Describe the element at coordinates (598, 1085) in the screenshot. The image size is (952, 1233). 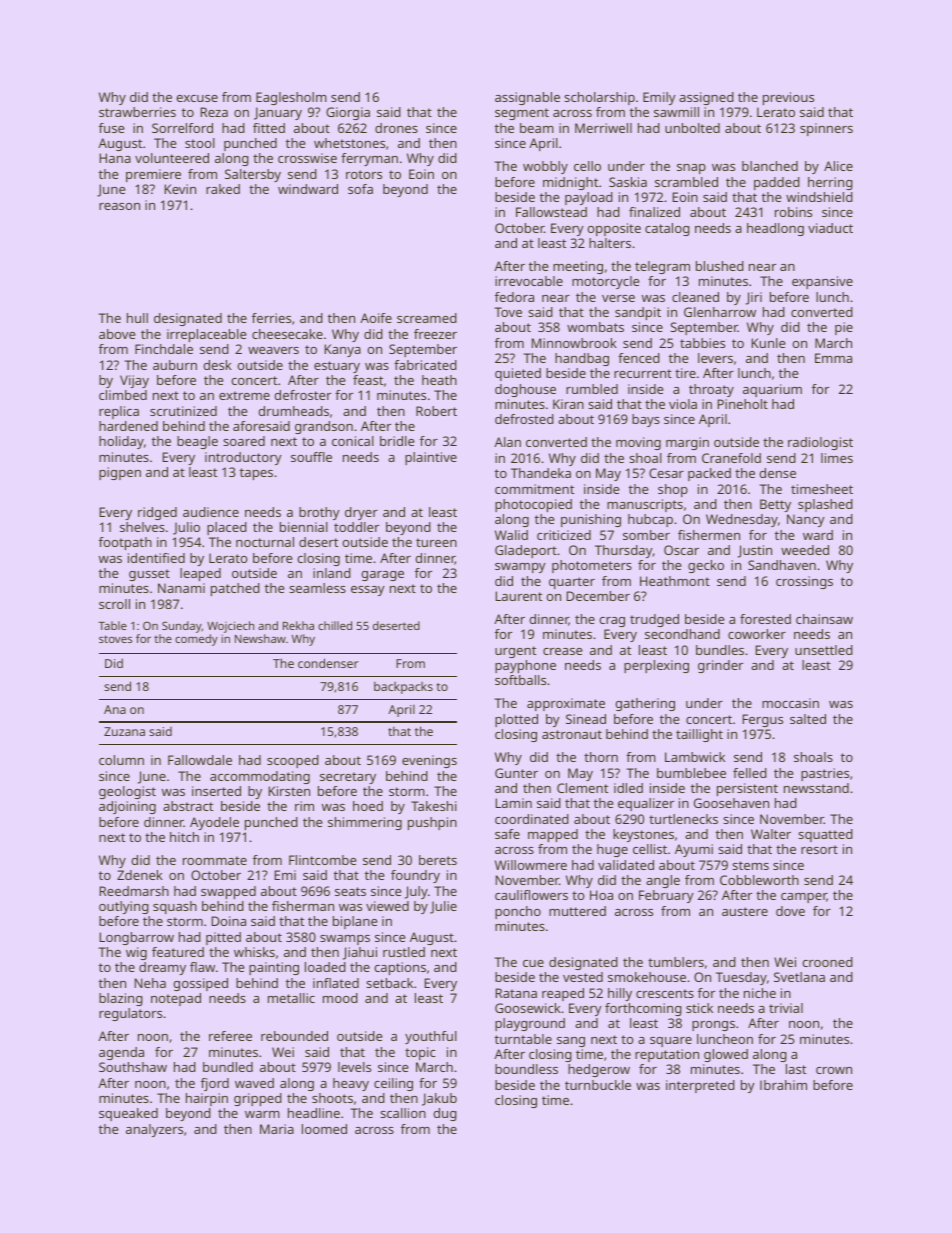
I see `turnbuckle` at that location.
